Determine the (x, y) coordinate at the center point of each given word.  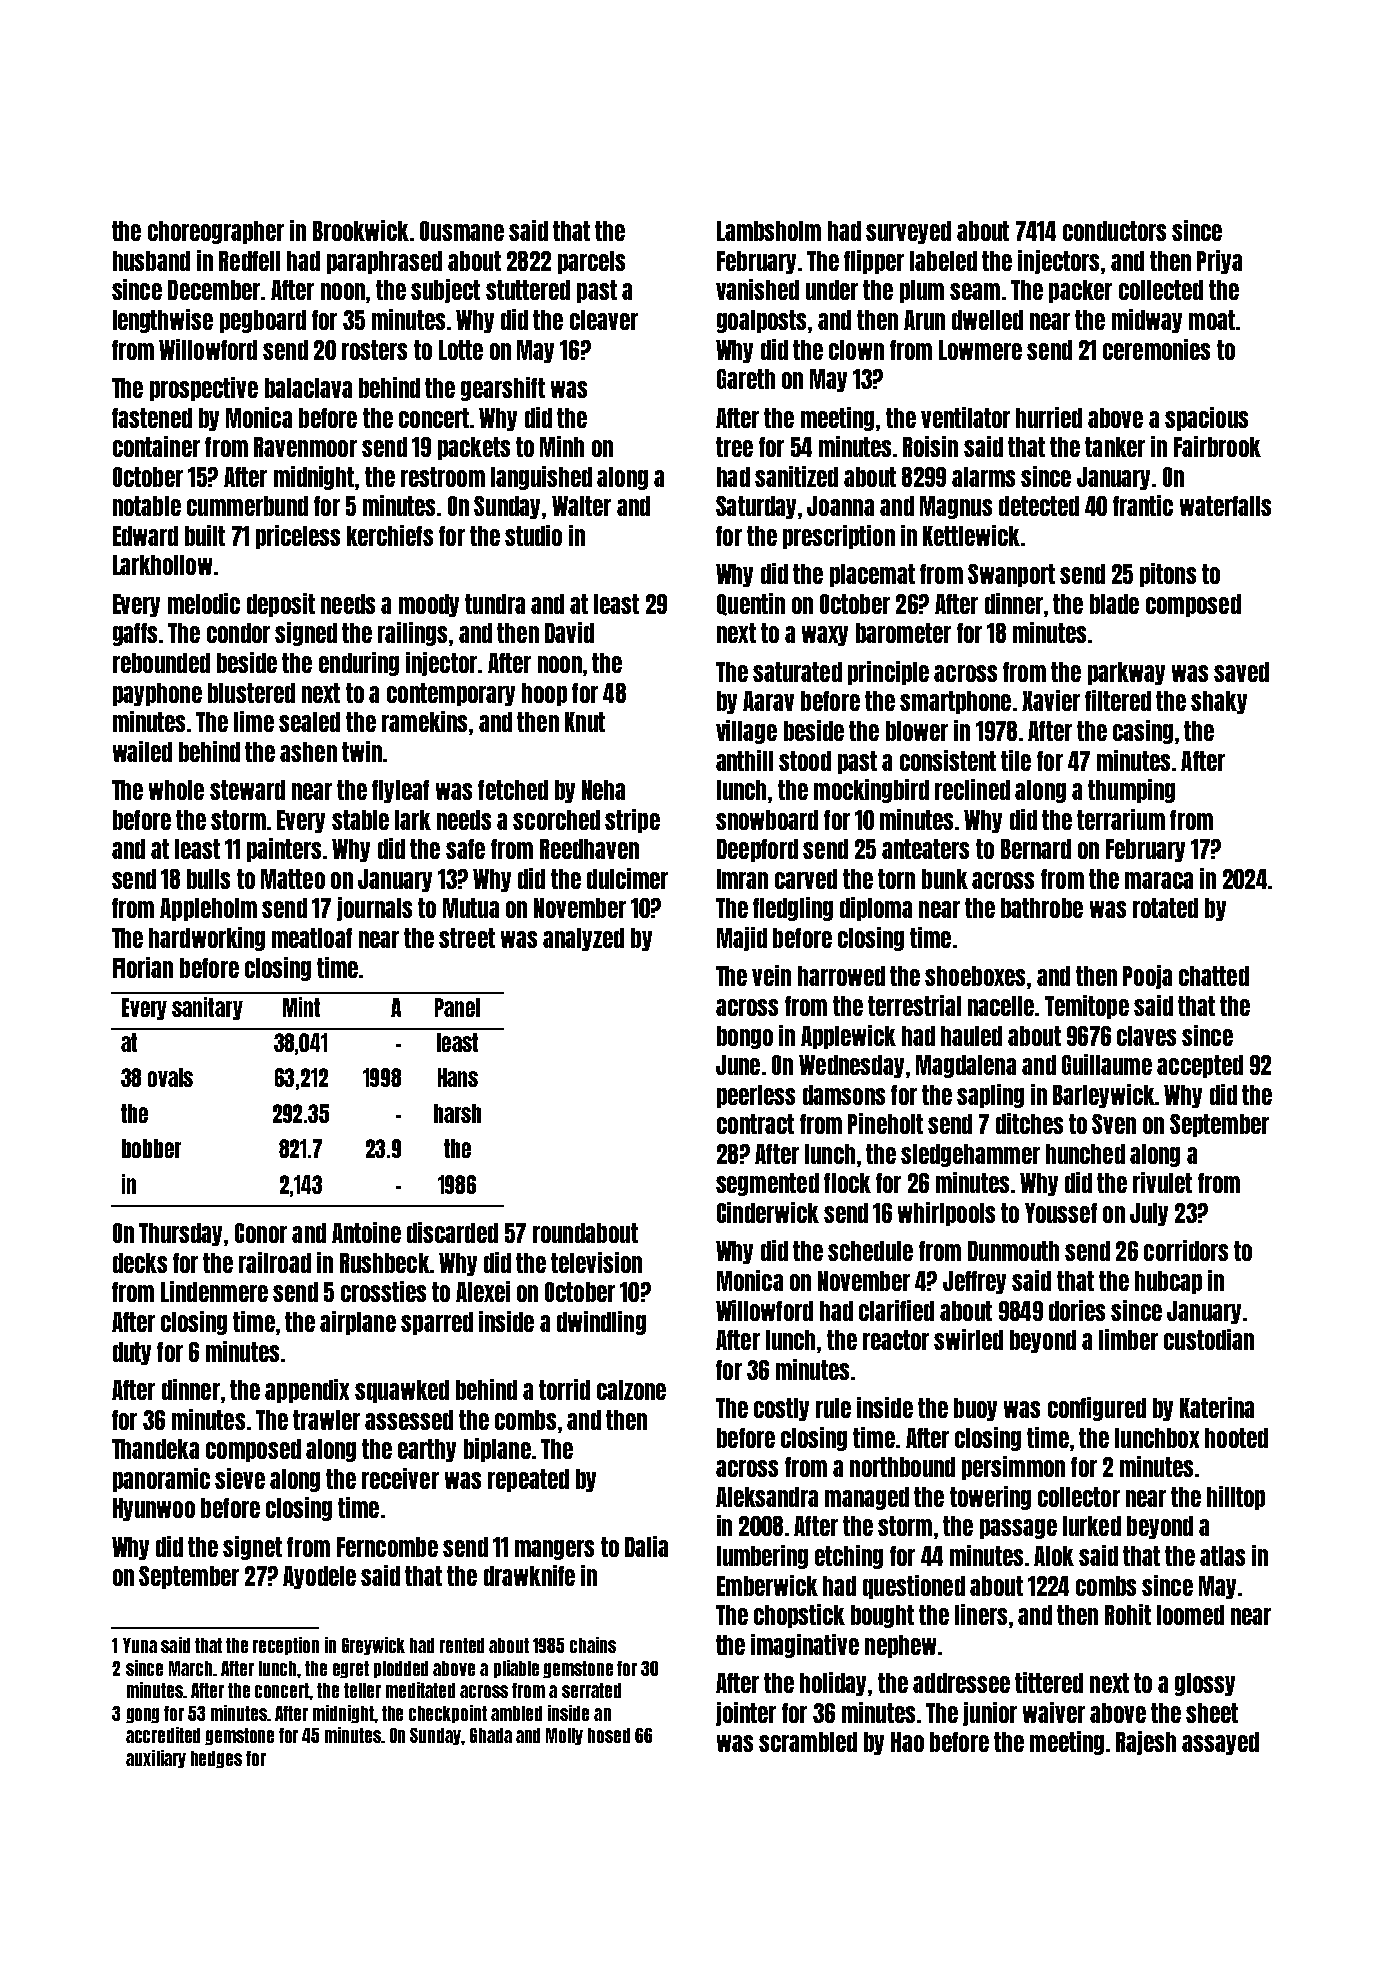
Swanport (1011, 575)
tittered (1049, 1682)
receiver (400, 1478)
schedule (870, 1251)
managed (867, 1498)
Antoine (366, 1232)
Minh (562, 446)
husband (151, 261)
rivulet (1162, 1182)
